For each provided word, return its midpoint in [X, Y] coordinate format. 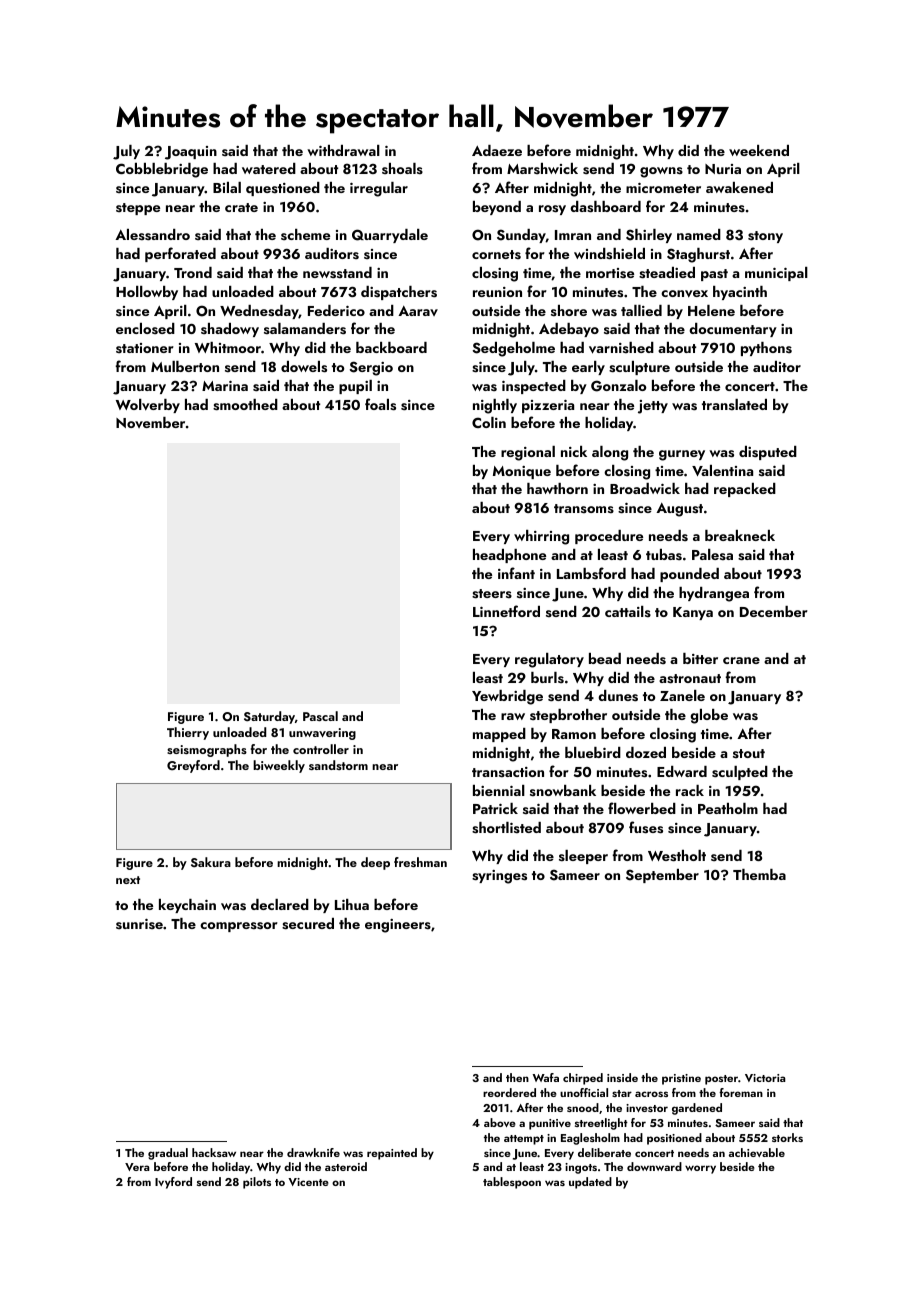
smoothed [245, 405]
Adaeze [497, 150]
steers [492, 594]
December [774, 611]
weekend [759, 150]
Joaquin [191, 153]
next [128, 880]
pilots [257, 1183]
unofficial [584, 1092]
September [662, 876]
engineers [398, 926]
